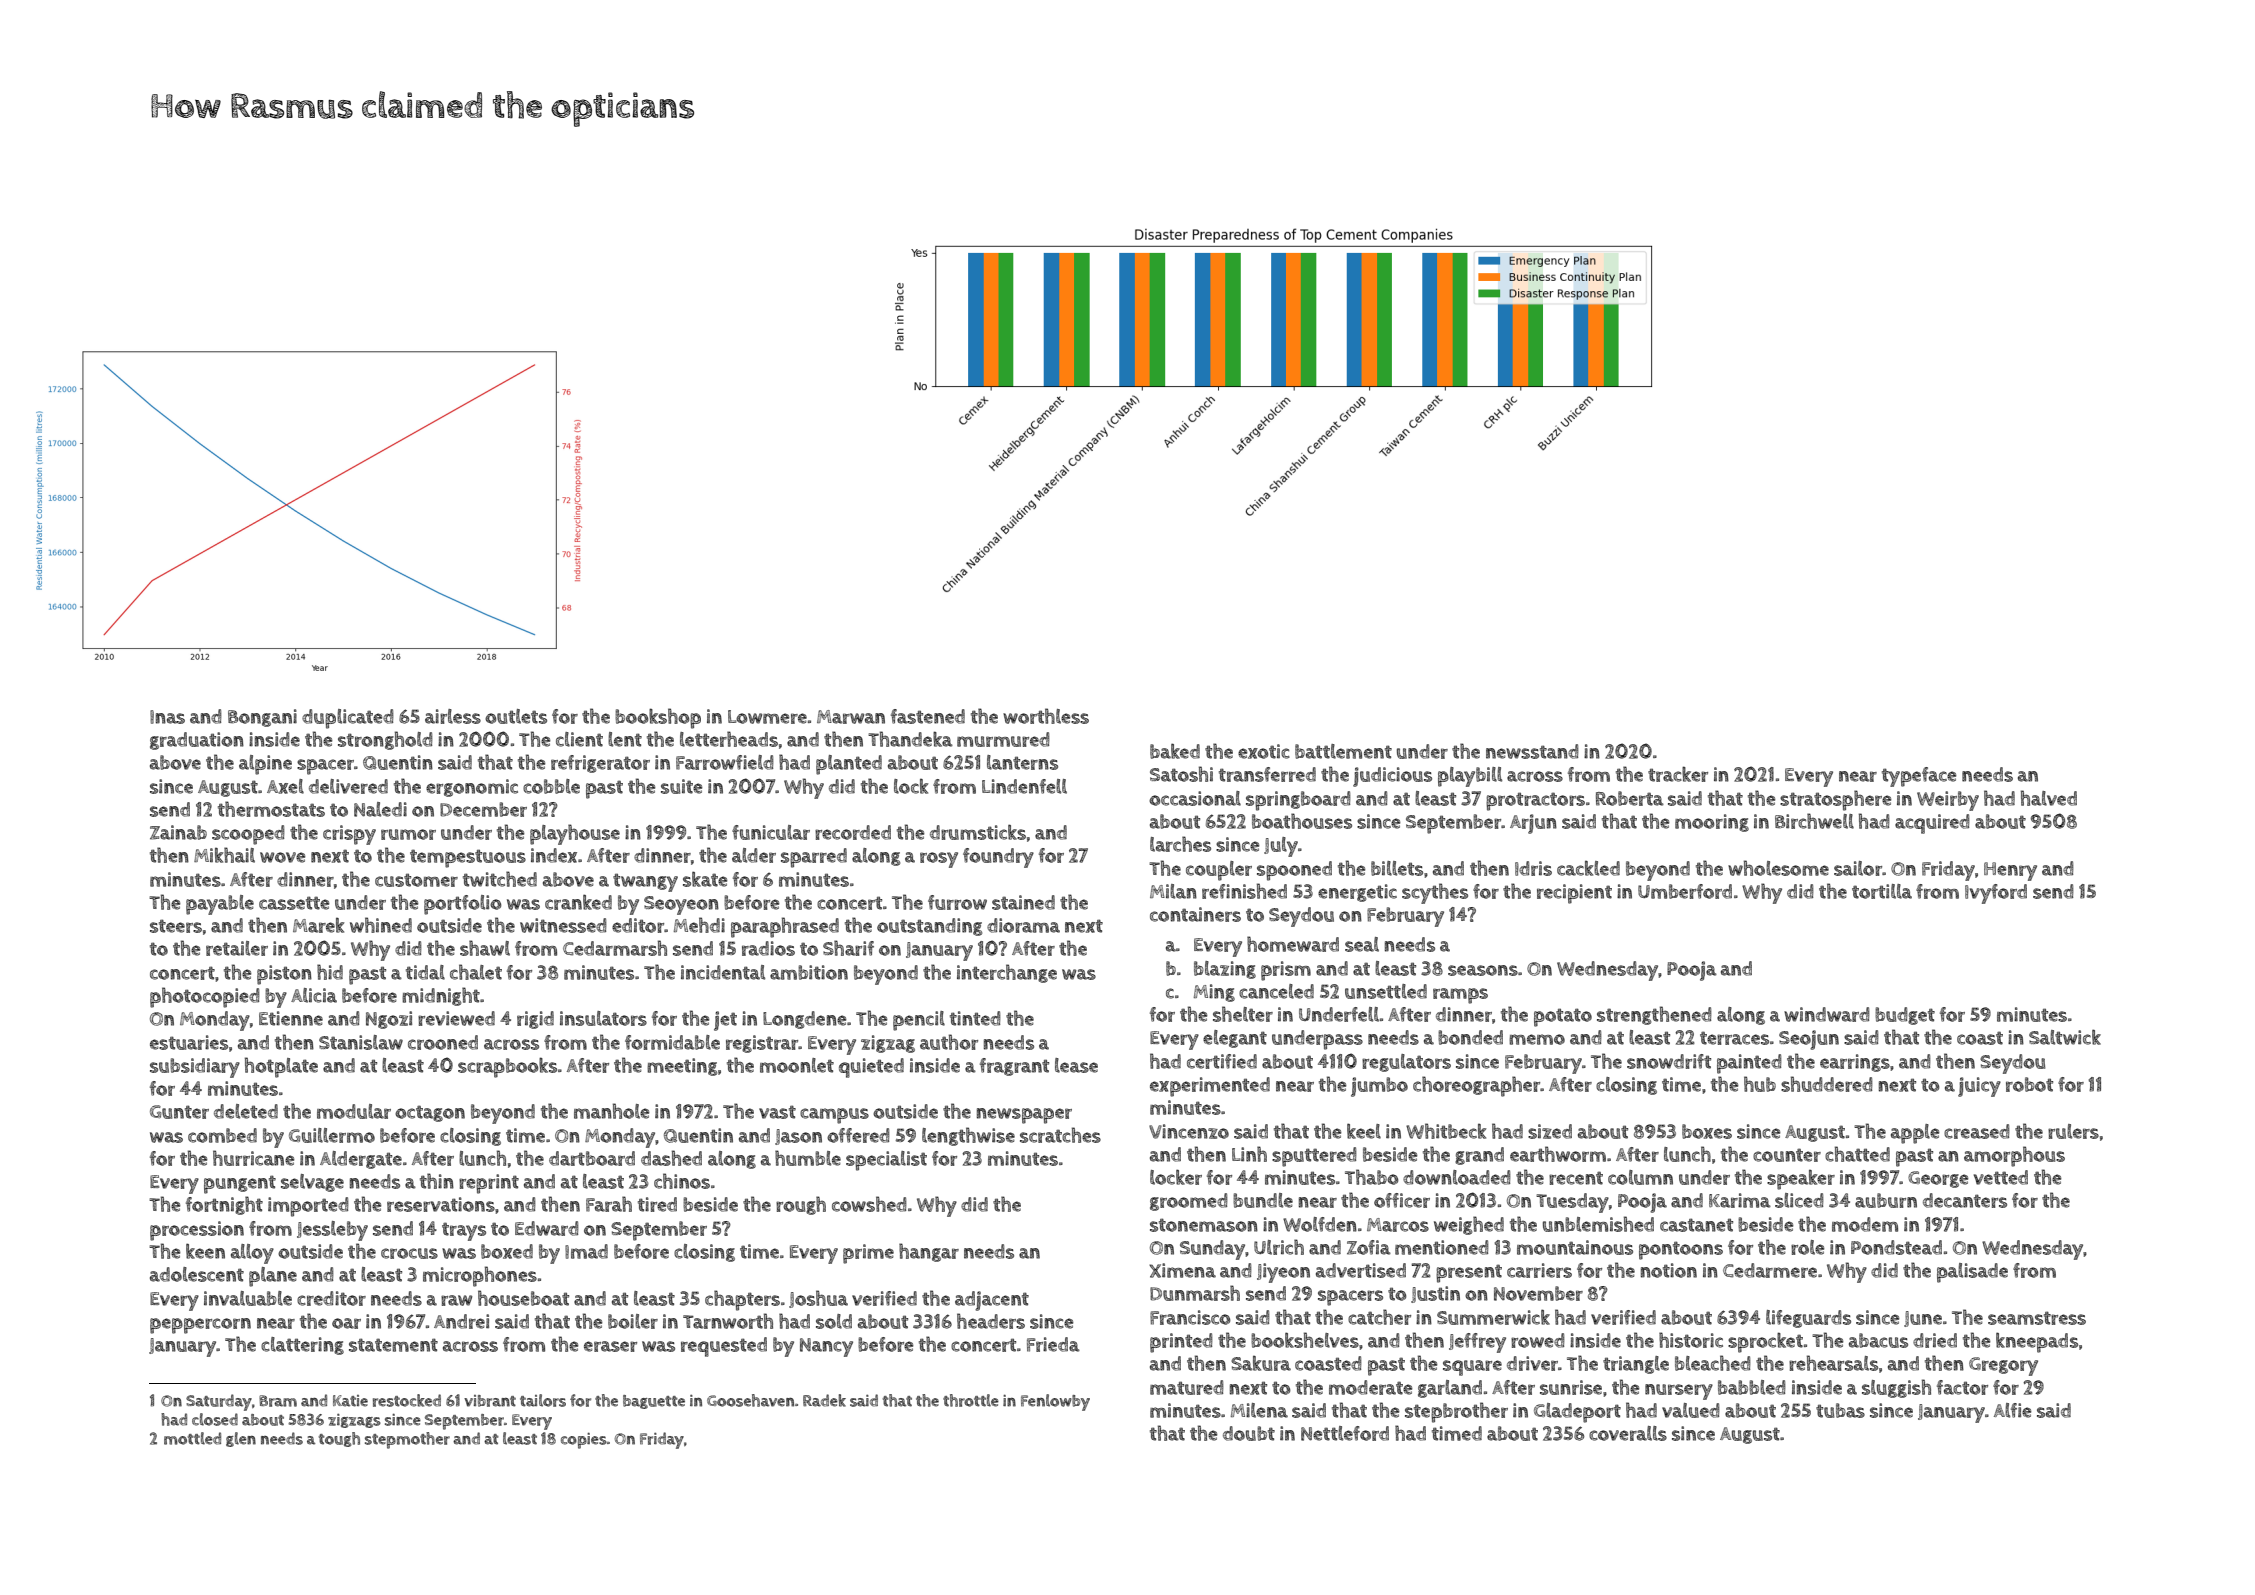 The height and width of the screenshot is (1595, 2255). Describe the element at coordinates (1446, 1131) in the screenshot. I see `Whitbeck` at that location.
